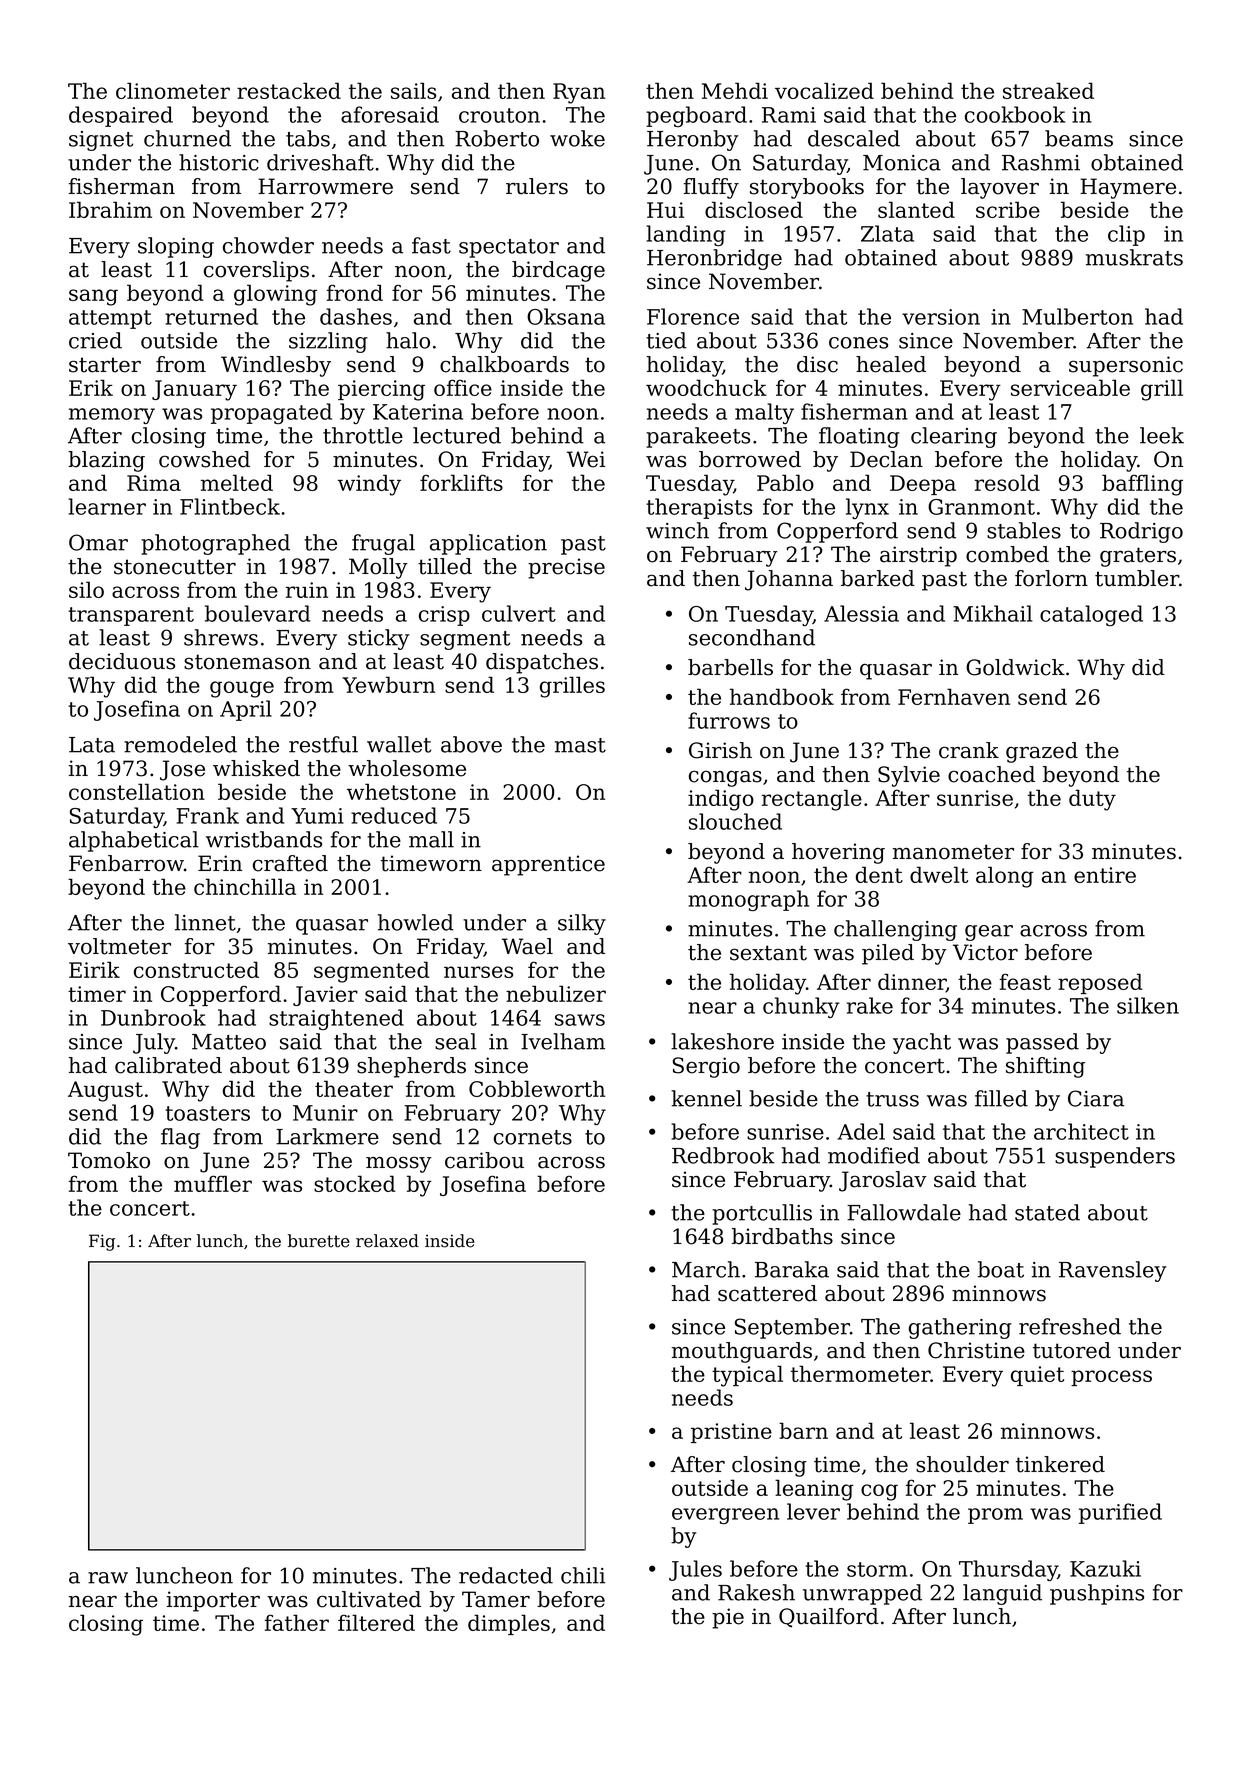 This page has width=1252, height=1770. Describe the element at coordinates (173, 90) in the page. I see `clinometer` at that location.
